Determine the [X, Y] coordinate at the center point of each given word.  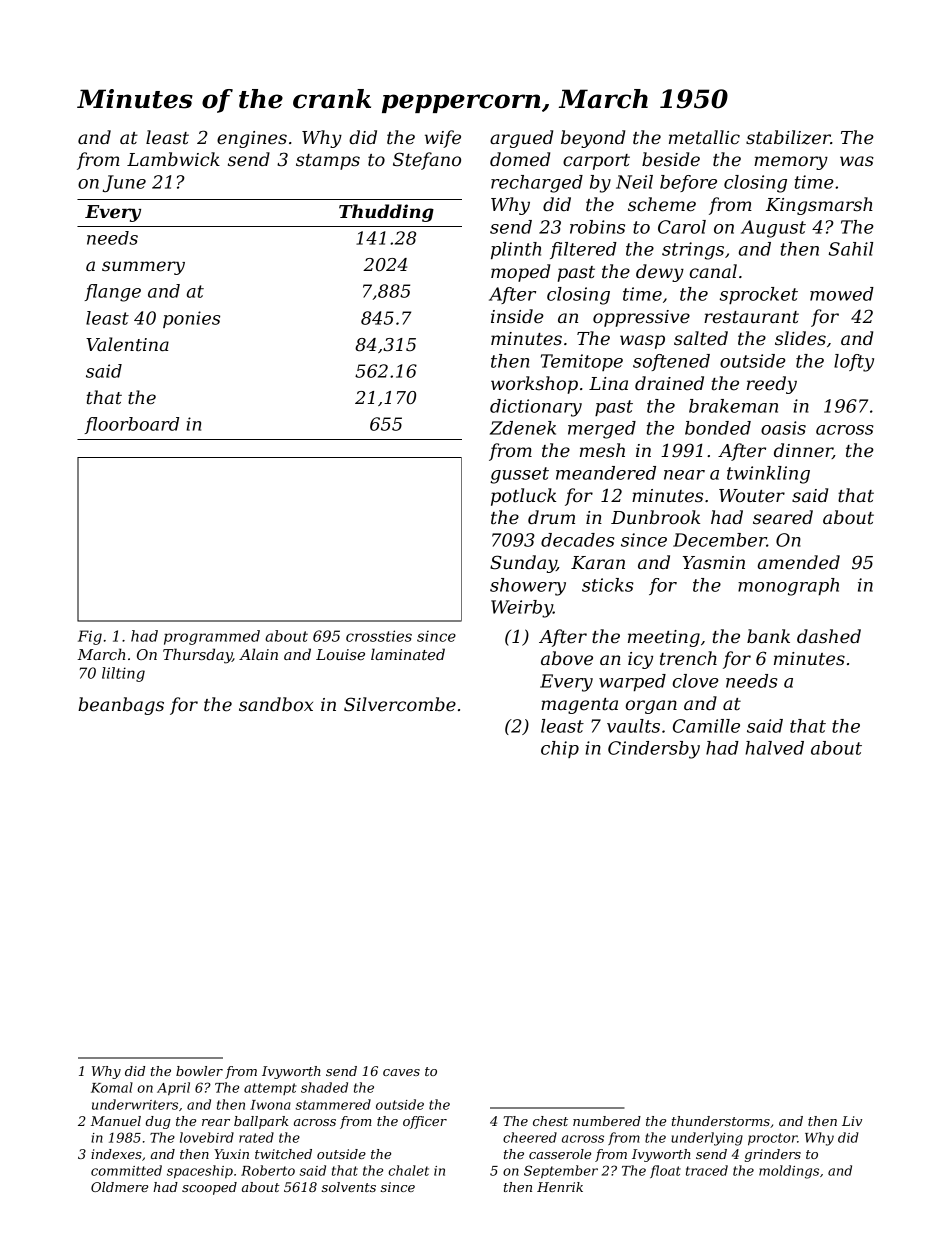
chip [560, 749]
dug [158, 1122]
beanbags [121, 706]
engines [252, 139]
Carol [682, 227]
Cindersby [654, 750]
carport [596, 162]
